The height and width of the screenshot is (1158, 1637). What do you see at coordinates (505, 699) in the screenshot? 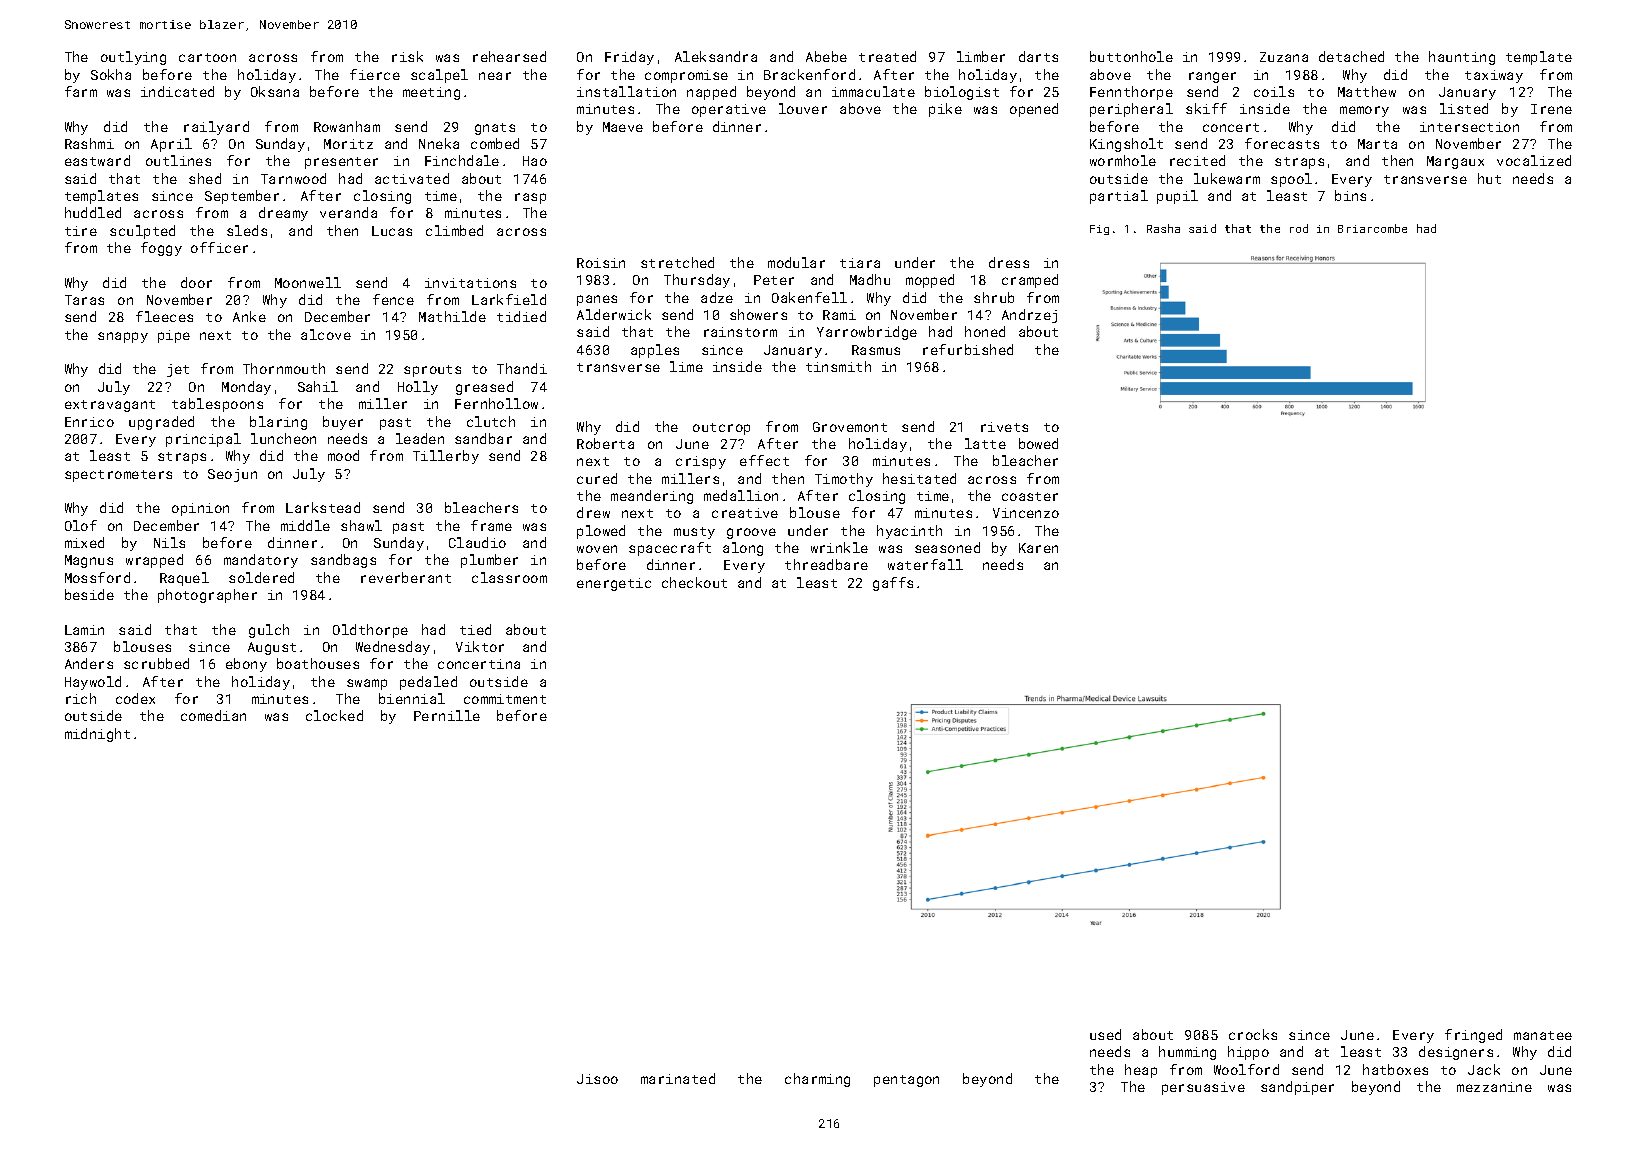
I see `commitment` at bounding box center [505, 699].
